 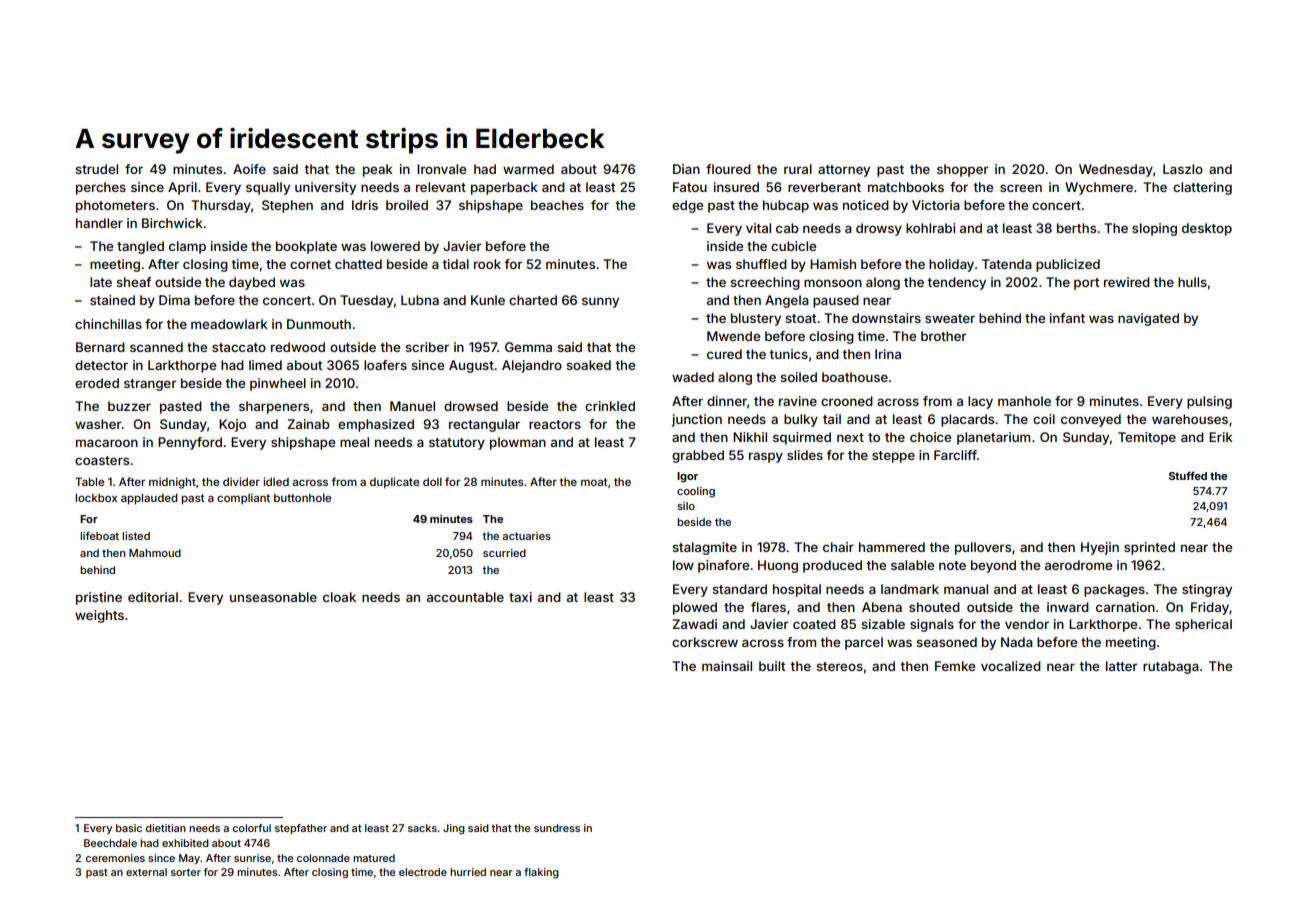 I want to click on cloak, so click(x=339, y=597).
